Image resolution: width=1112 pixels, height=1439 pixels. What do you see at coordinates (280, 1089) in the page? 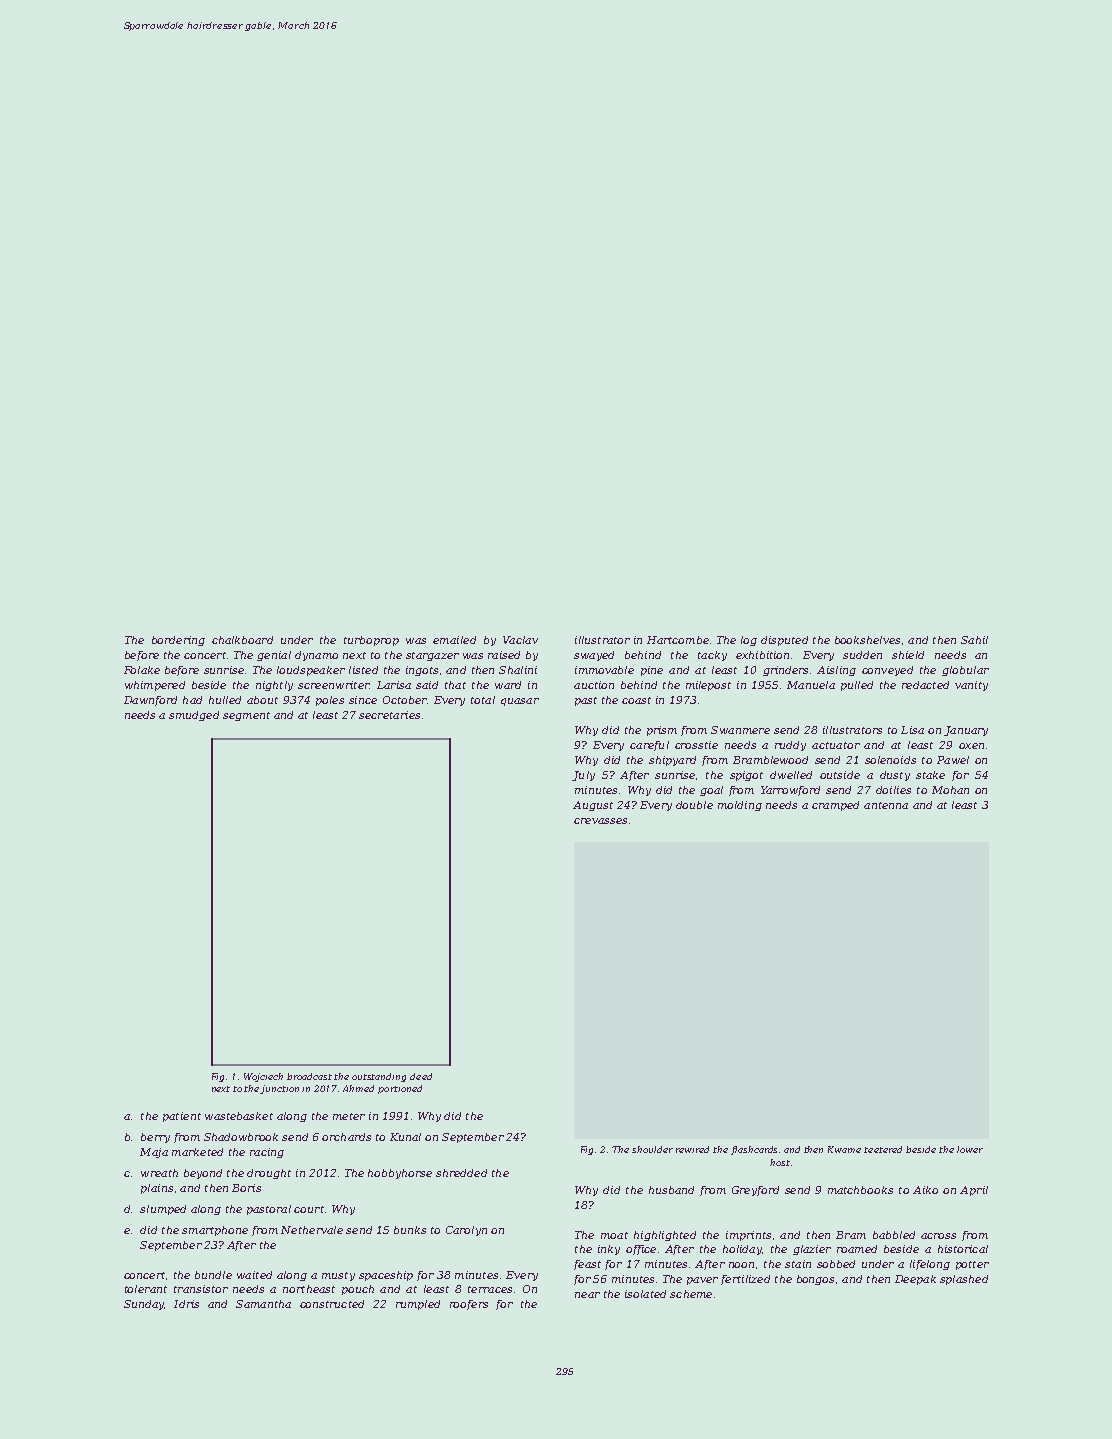
I see `junction` at bounding box center [280, 1089].
